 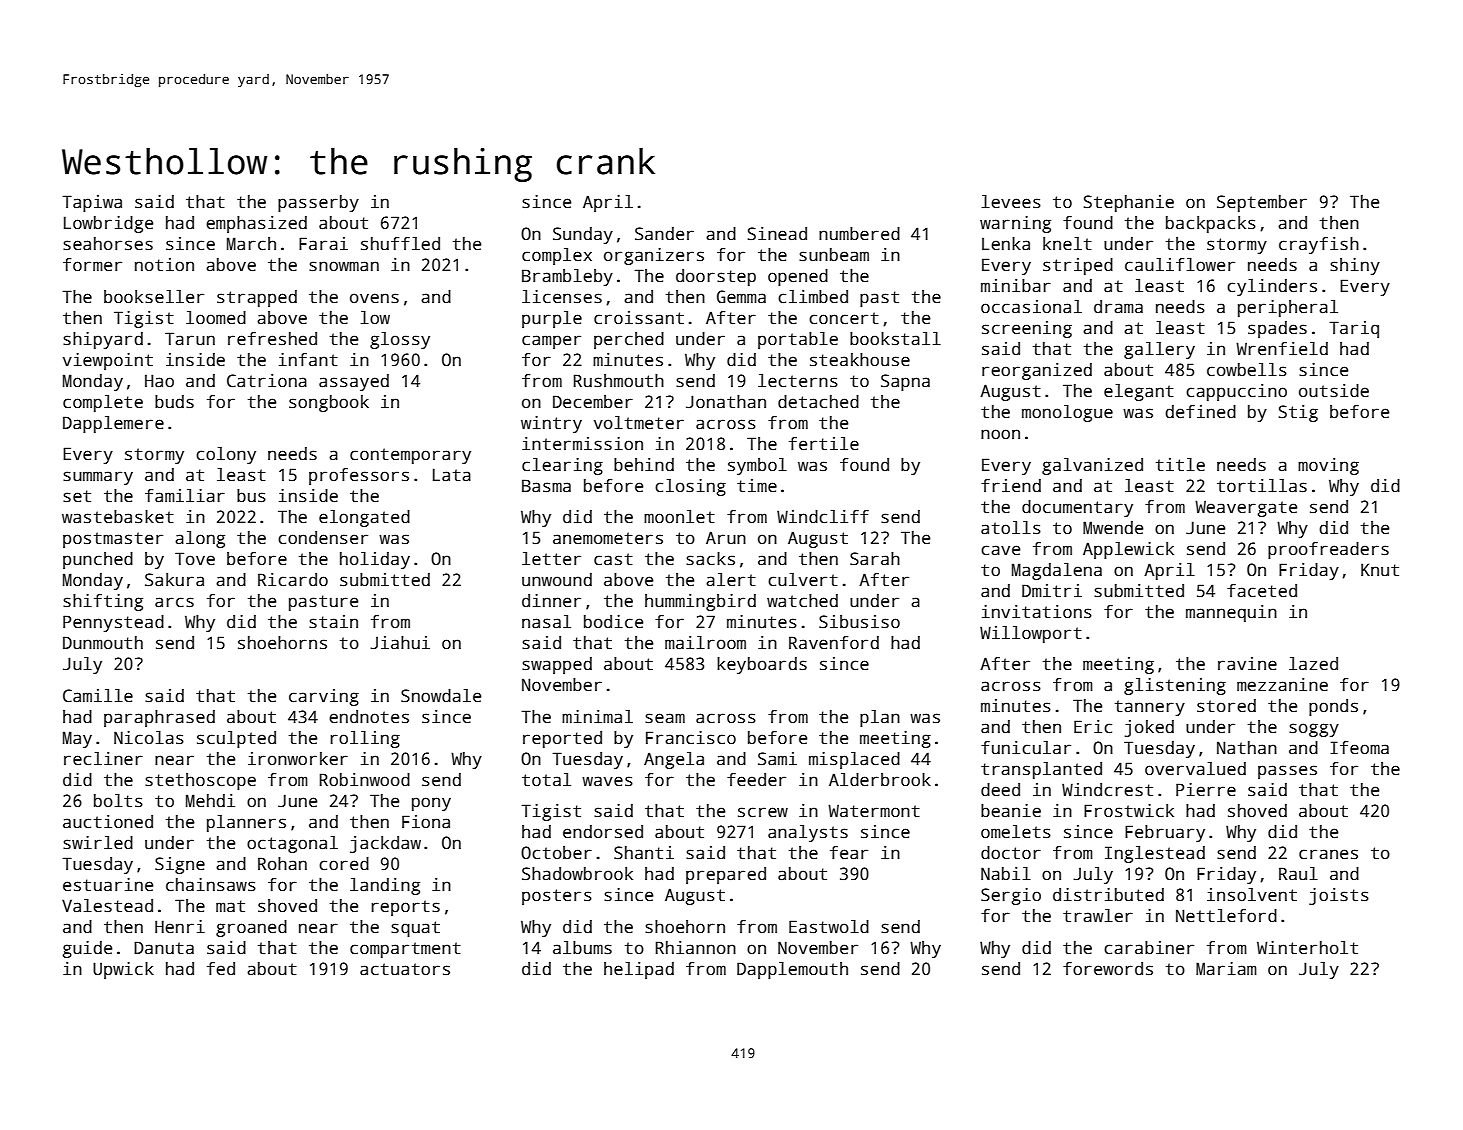 I want to click on fed, so click(x=221, y=969).
